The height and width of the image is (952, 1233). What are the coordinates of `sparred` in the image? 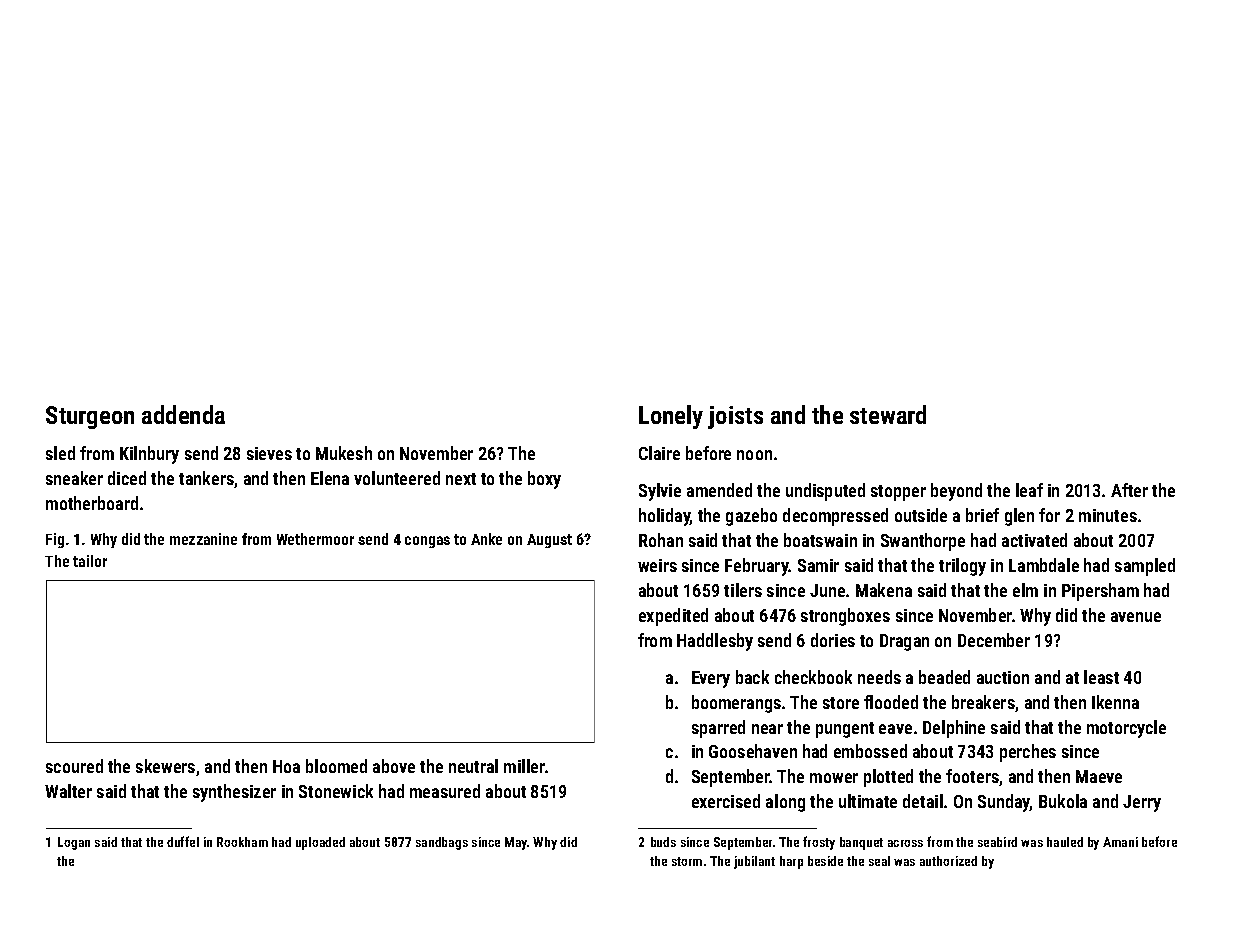 It's located at (718, 729).
